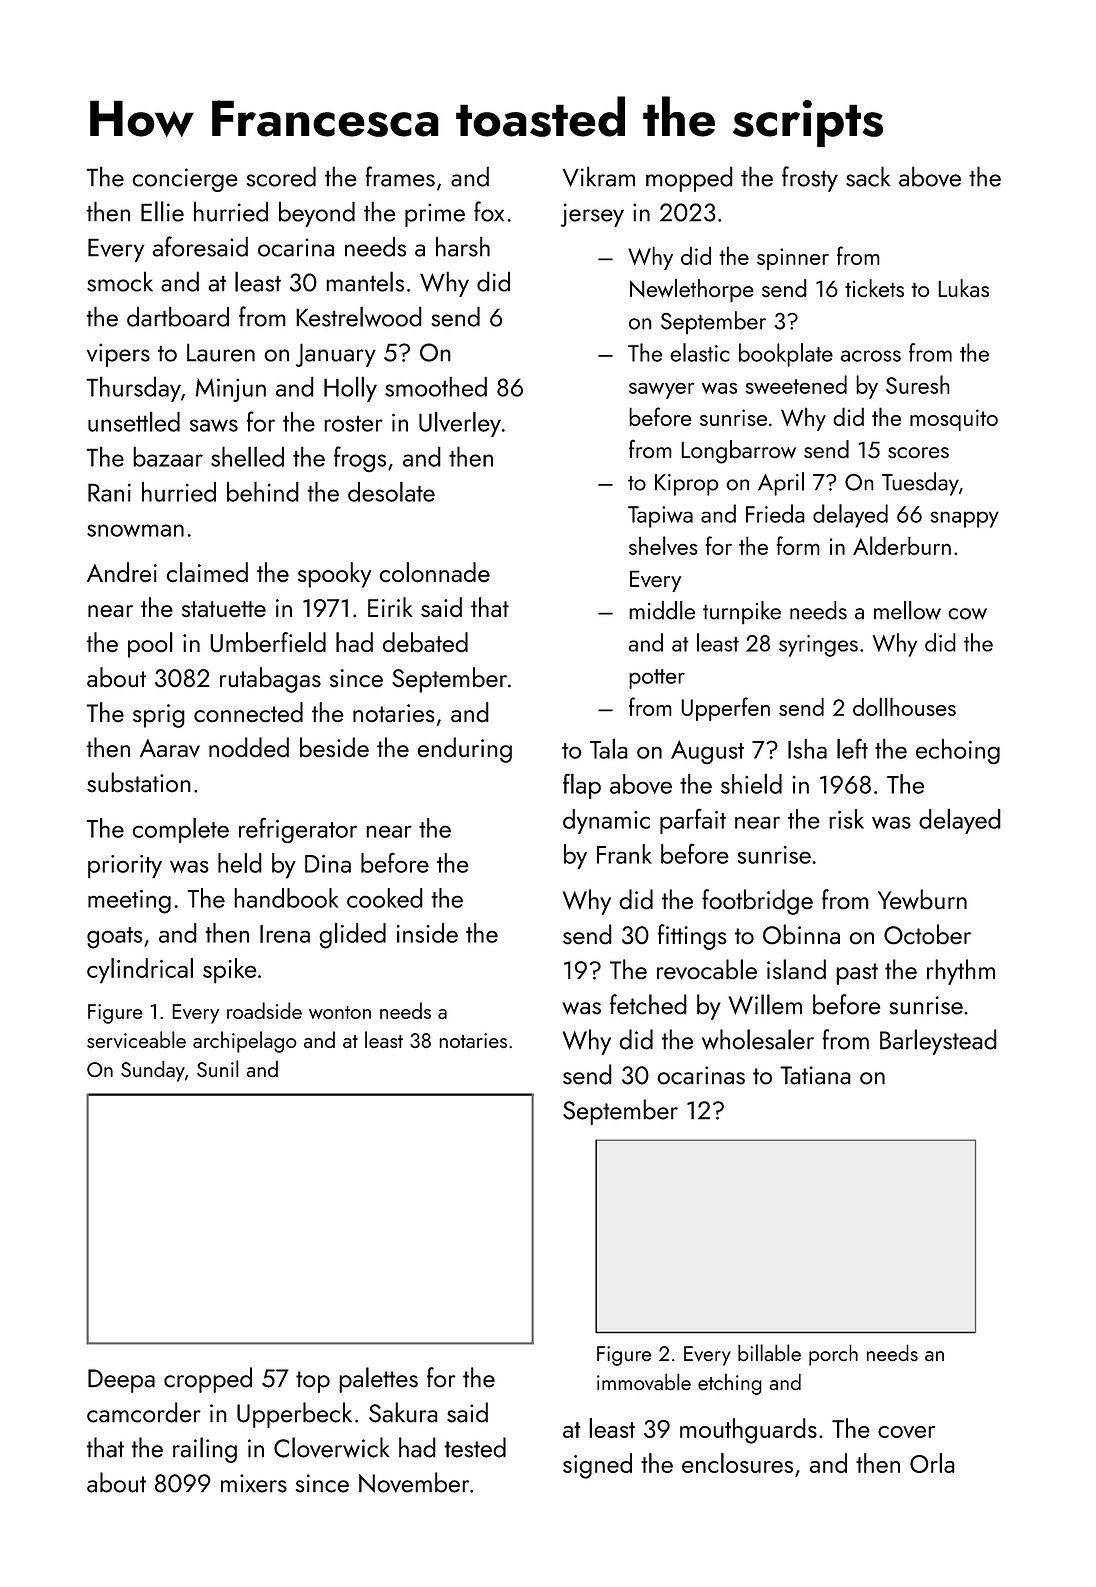 Image resolution: width=1096 pixels, height=1587 pixels. Describe the element at coordinates (815, 1075) in the page. I see `Tatiana` at that location.
